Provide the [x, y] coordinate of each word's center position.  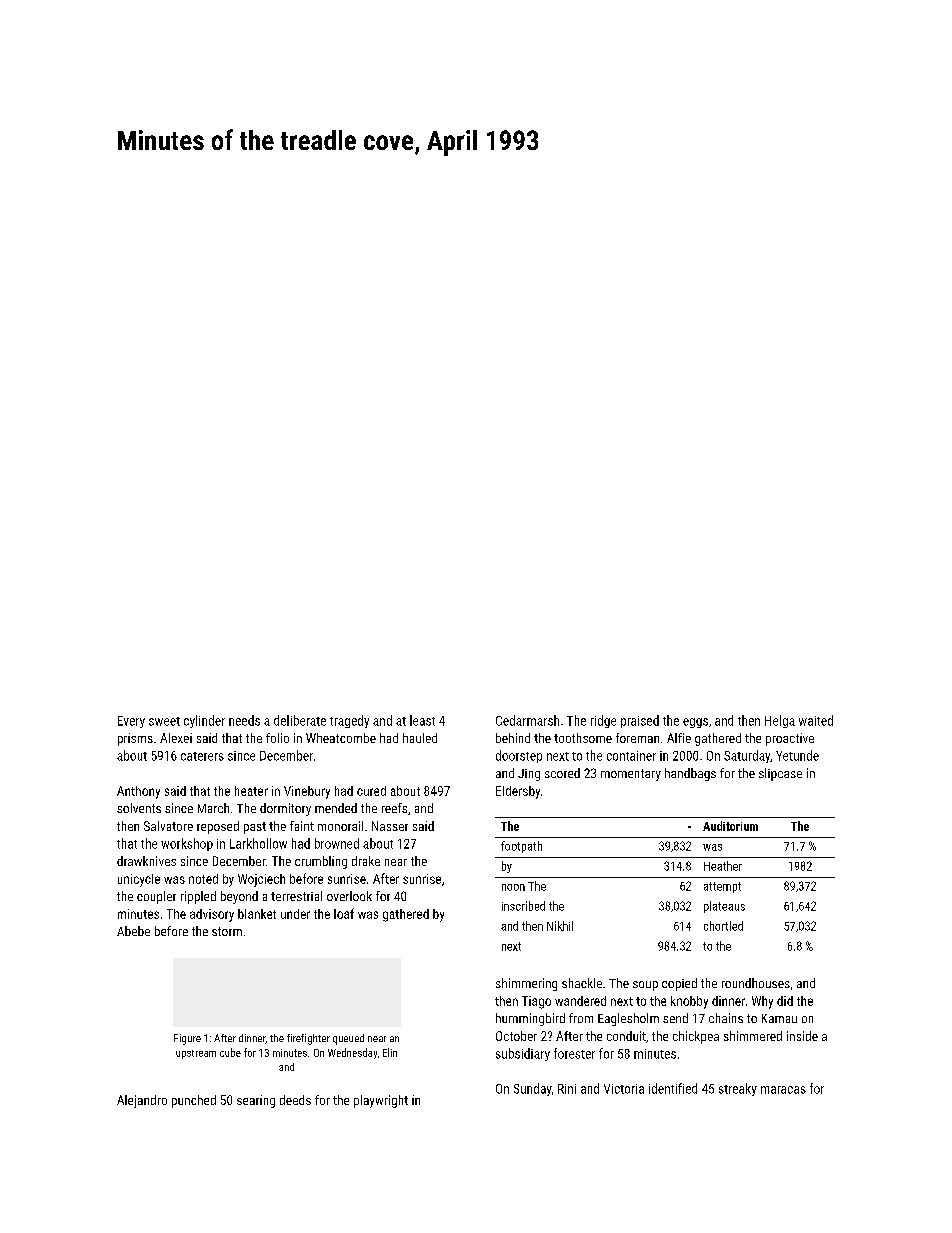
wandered [580, 1001]
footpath [521, 847]
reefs [394, 808]
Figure [187, 1039]
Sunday [533, 1089]
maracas [783, 1090]
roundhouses [756, 983]
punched [194, 1101]
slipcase [780, 774]
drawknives [146, 861]
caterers [202, 756]
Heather [723, 866]
